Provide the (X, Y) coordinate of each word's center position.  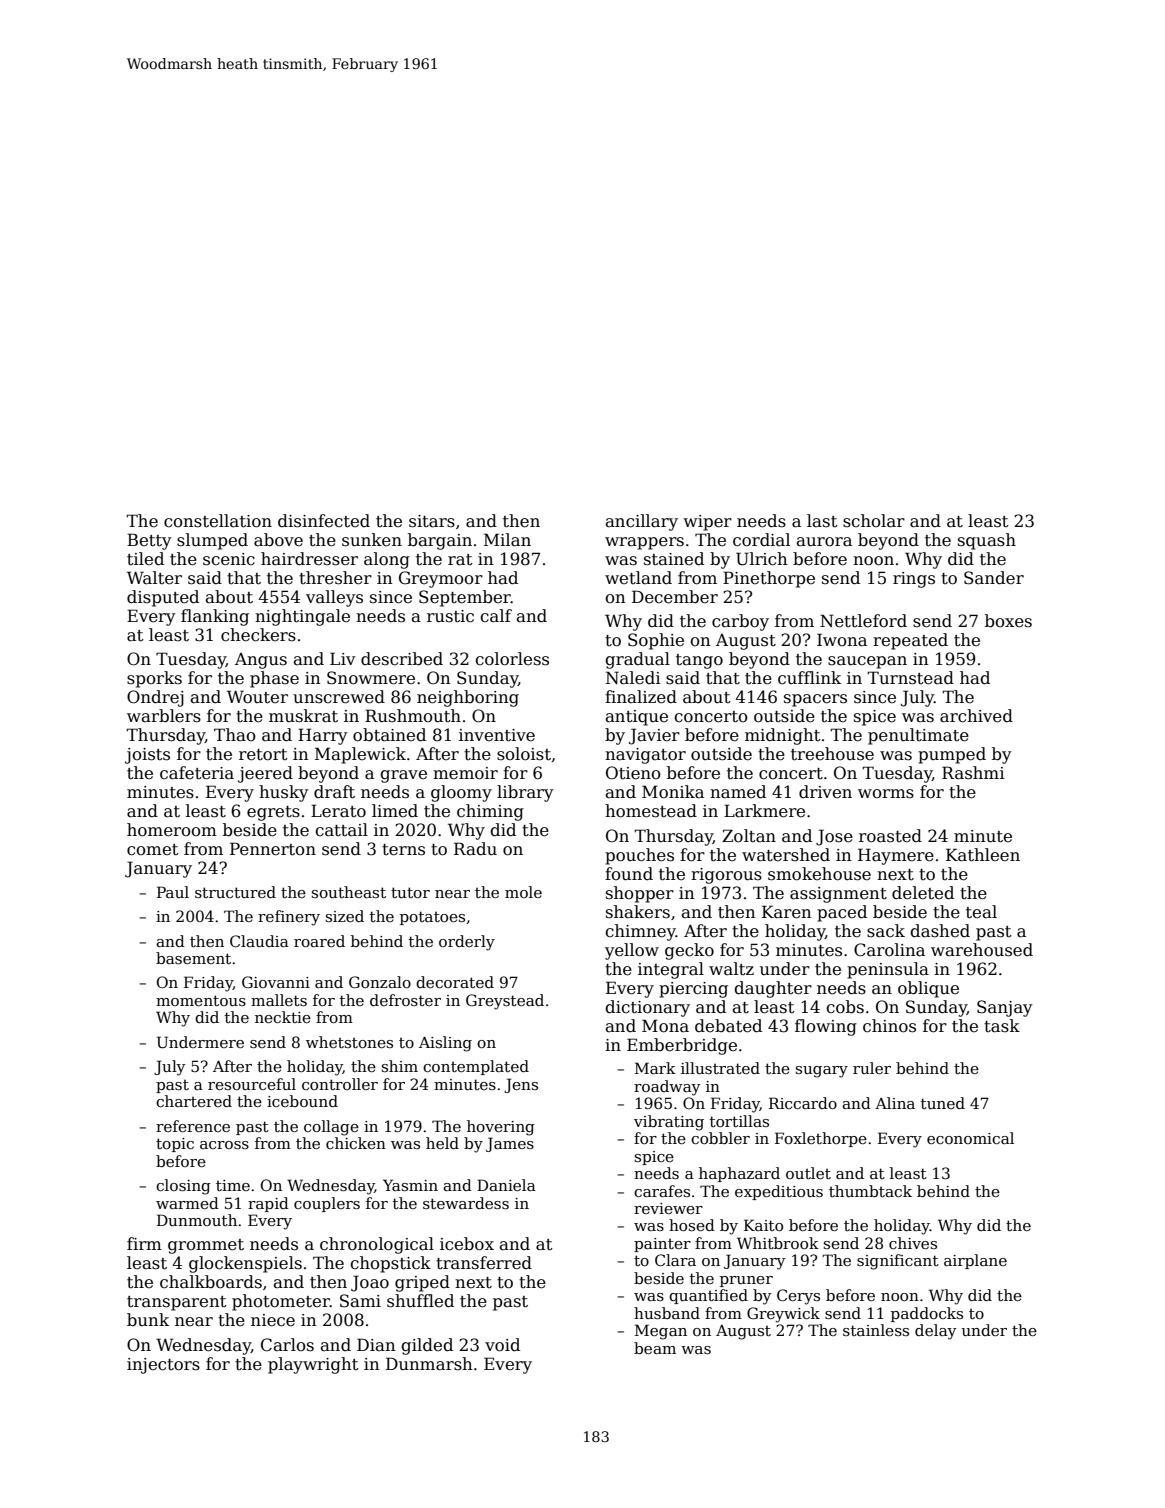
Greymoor (441, 579)
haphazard (739, 1174)
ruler (872, 1068)
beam (655, 1348)
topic (175, 1145)
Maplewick (360, 755)
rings (914, 580)
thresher (335, 578)
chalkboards (211, 1282)
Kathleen (983, 855)
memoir (465, 773)
